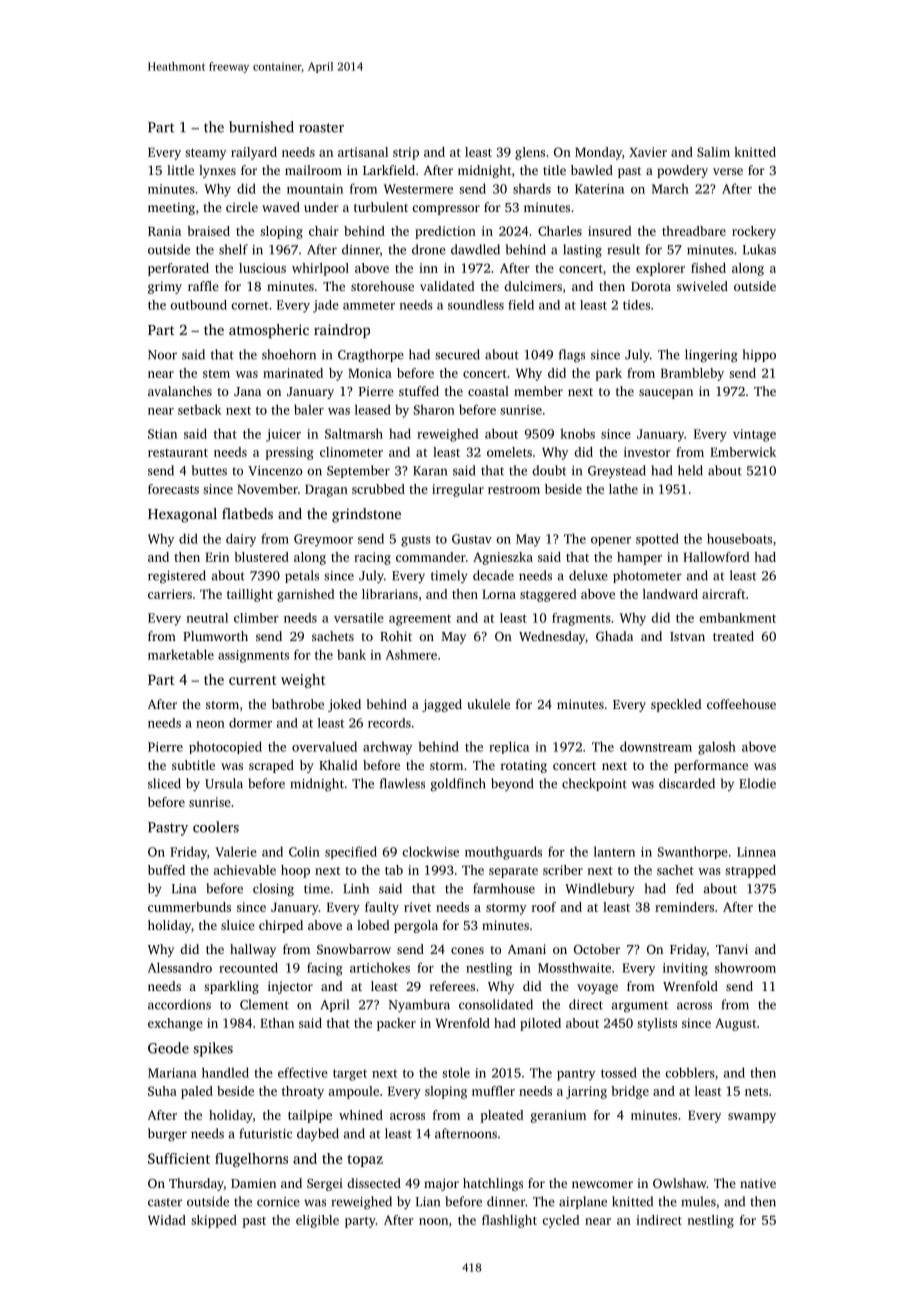  I want to click on threadbare, so click(694, 231).
